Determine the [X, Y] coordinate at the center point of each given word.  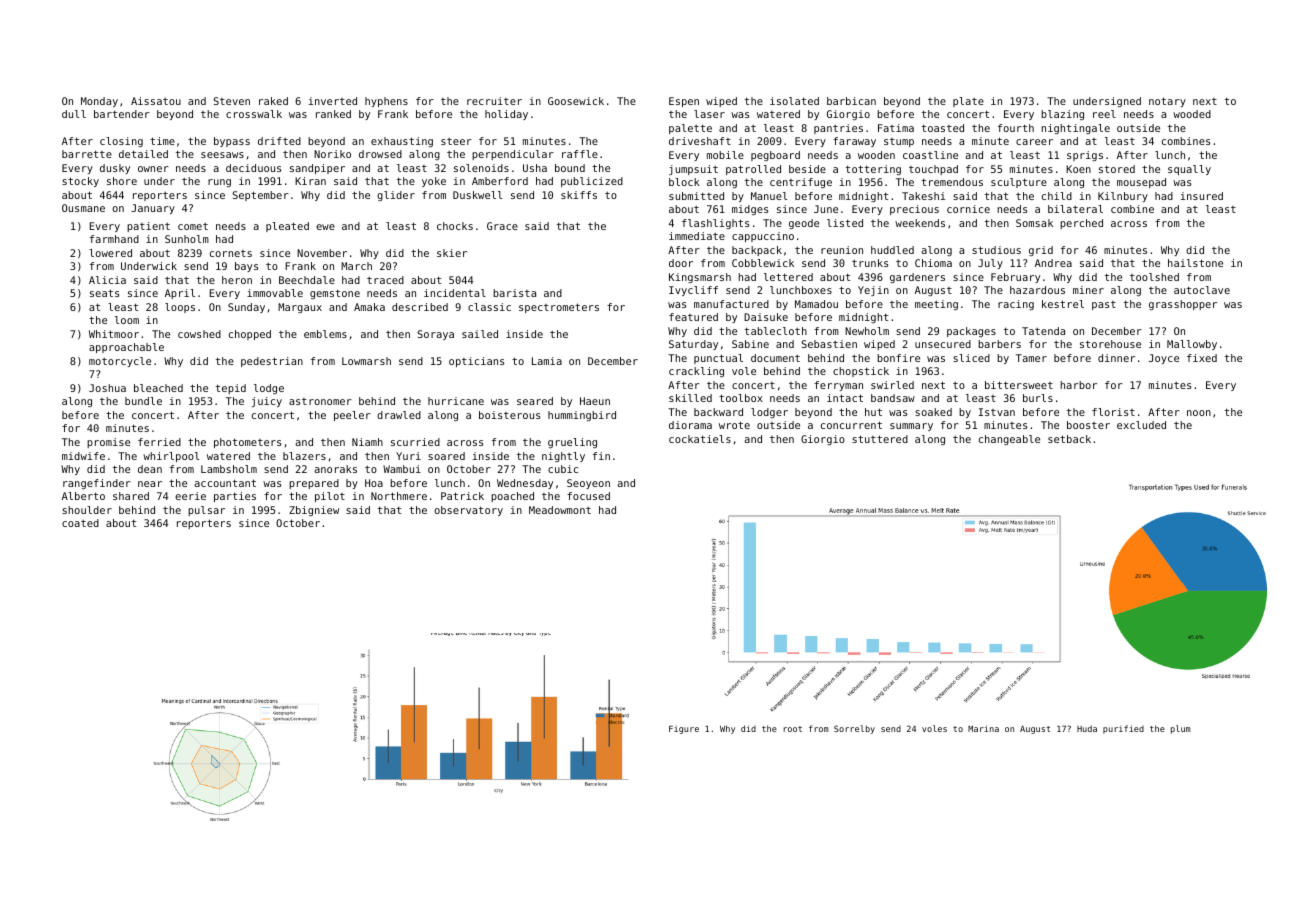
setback [1069, 439]
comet [193, 226]
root [793, 729]
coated [80, 523]
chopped [250, 335]
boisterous [509, 415]
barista [514, 293]
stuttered [880, 439]
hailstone [1195, 263]
